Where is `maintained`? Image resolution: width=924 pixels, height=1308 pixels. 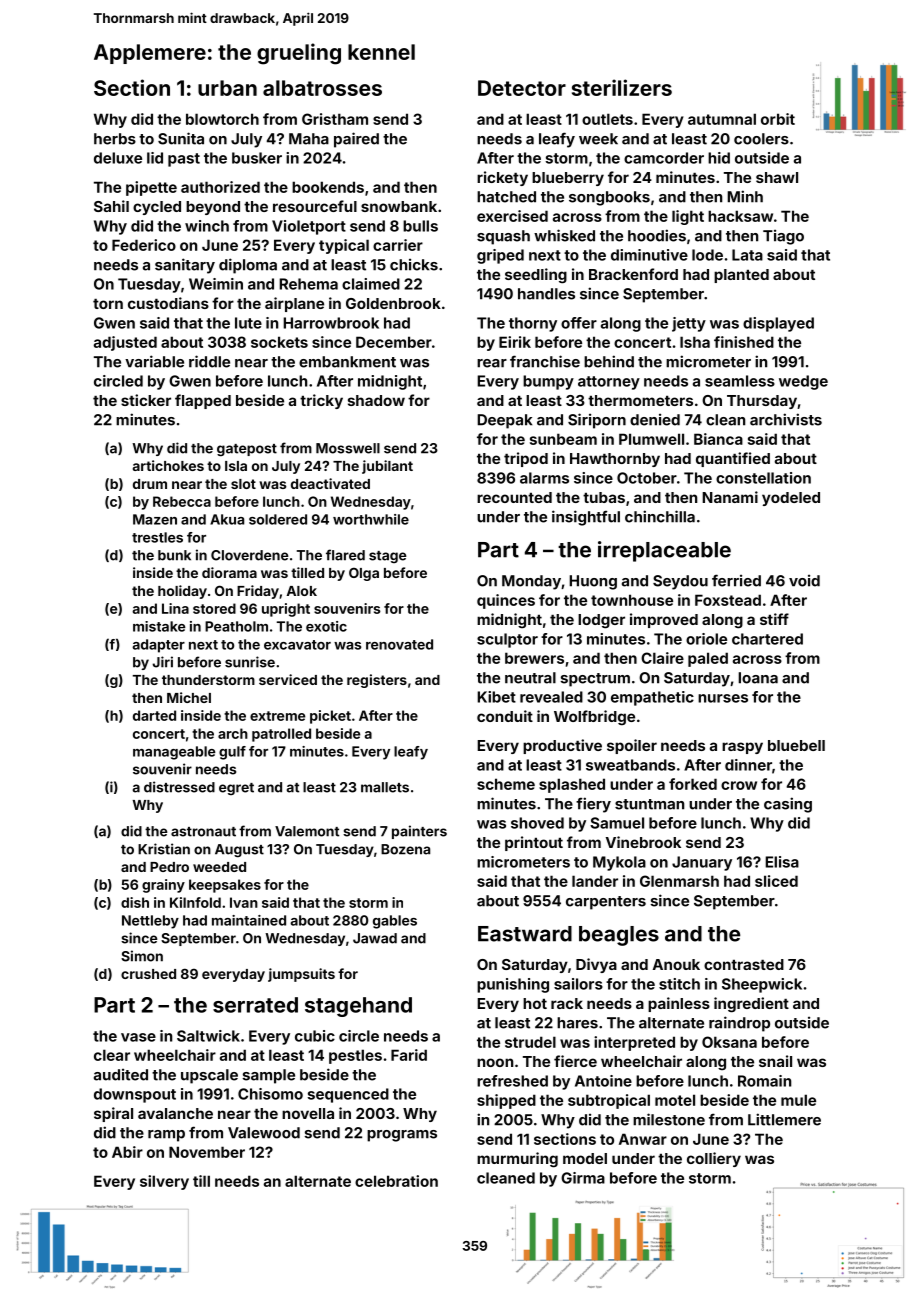
maintained is located at coordinates (249, 920).
